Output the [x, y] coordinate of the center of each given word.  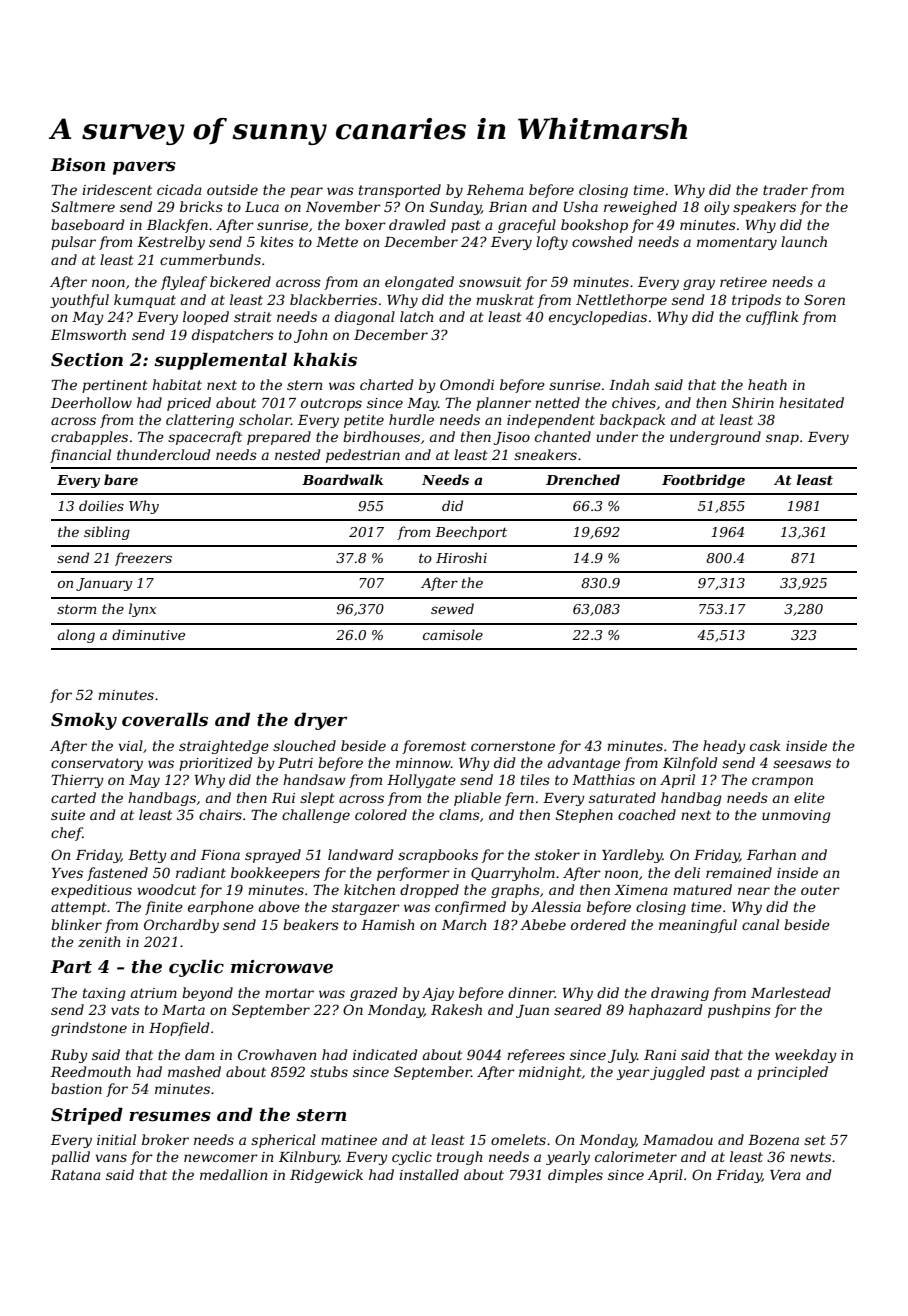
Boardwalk [342, 479]
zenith [99, 942]
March [464, 924]
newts [810, 1157]
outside [232, 189]
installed [429, 1174]
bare [121, 479]
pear [306, 192]
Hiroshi [461, 557]
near [754, 891]
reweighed [640, 208]
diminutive [148, 634]
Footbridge [703, 481]
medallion [233, 1174]
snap [782, 439]
